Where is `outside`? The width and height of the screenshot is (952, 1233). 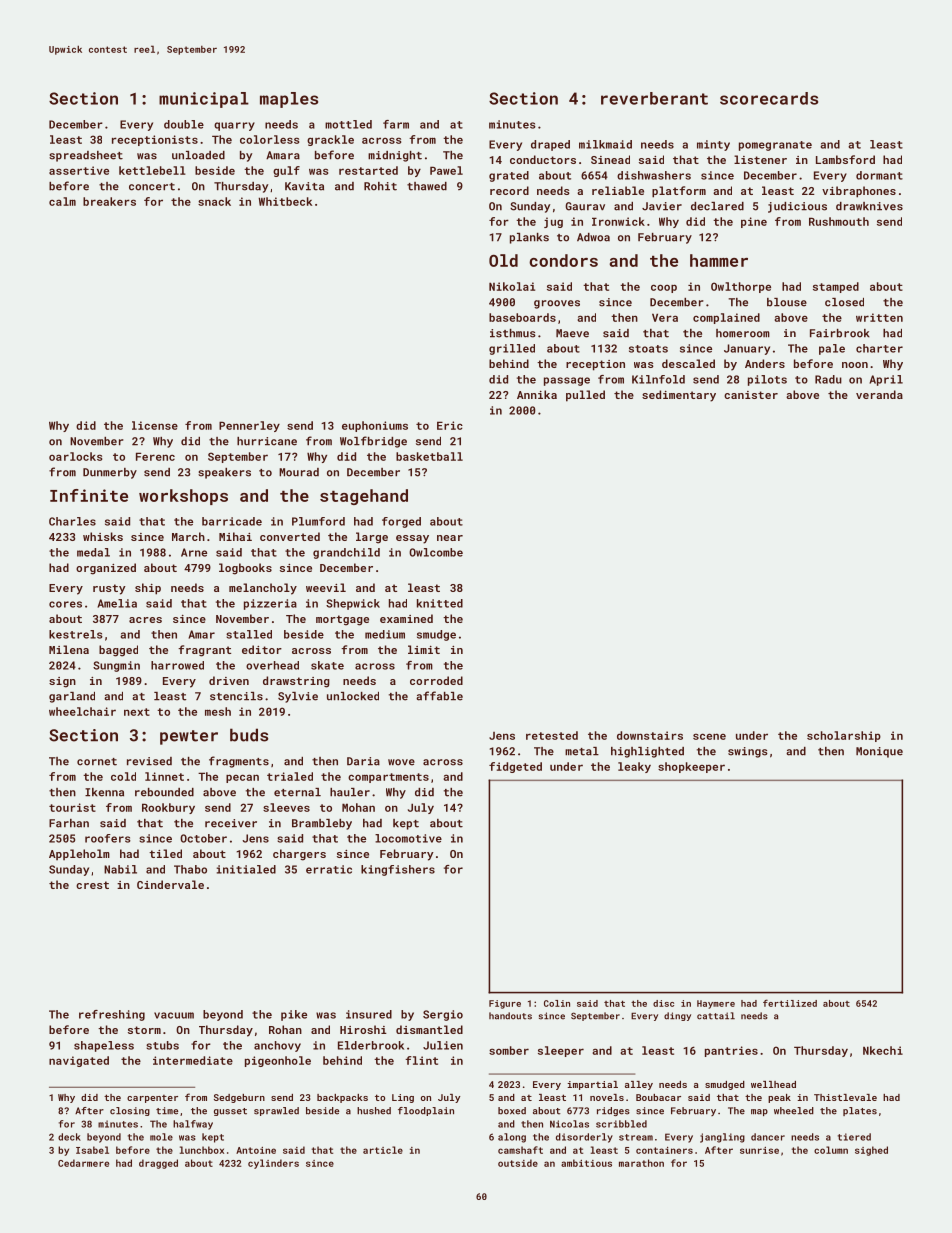 outside is located at coordinates (518, 1163).
